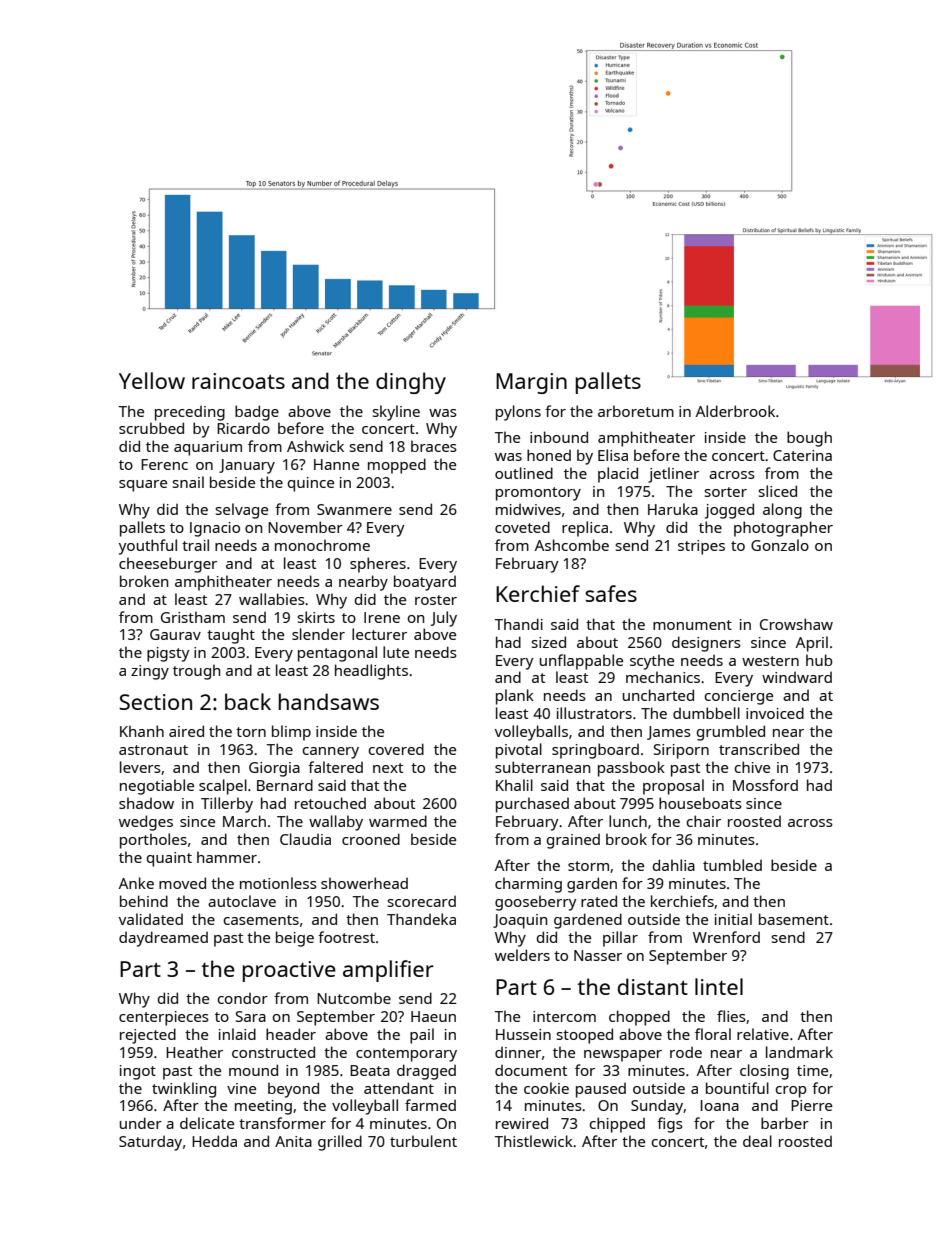  I want to click on trough, so click(196, 672).
